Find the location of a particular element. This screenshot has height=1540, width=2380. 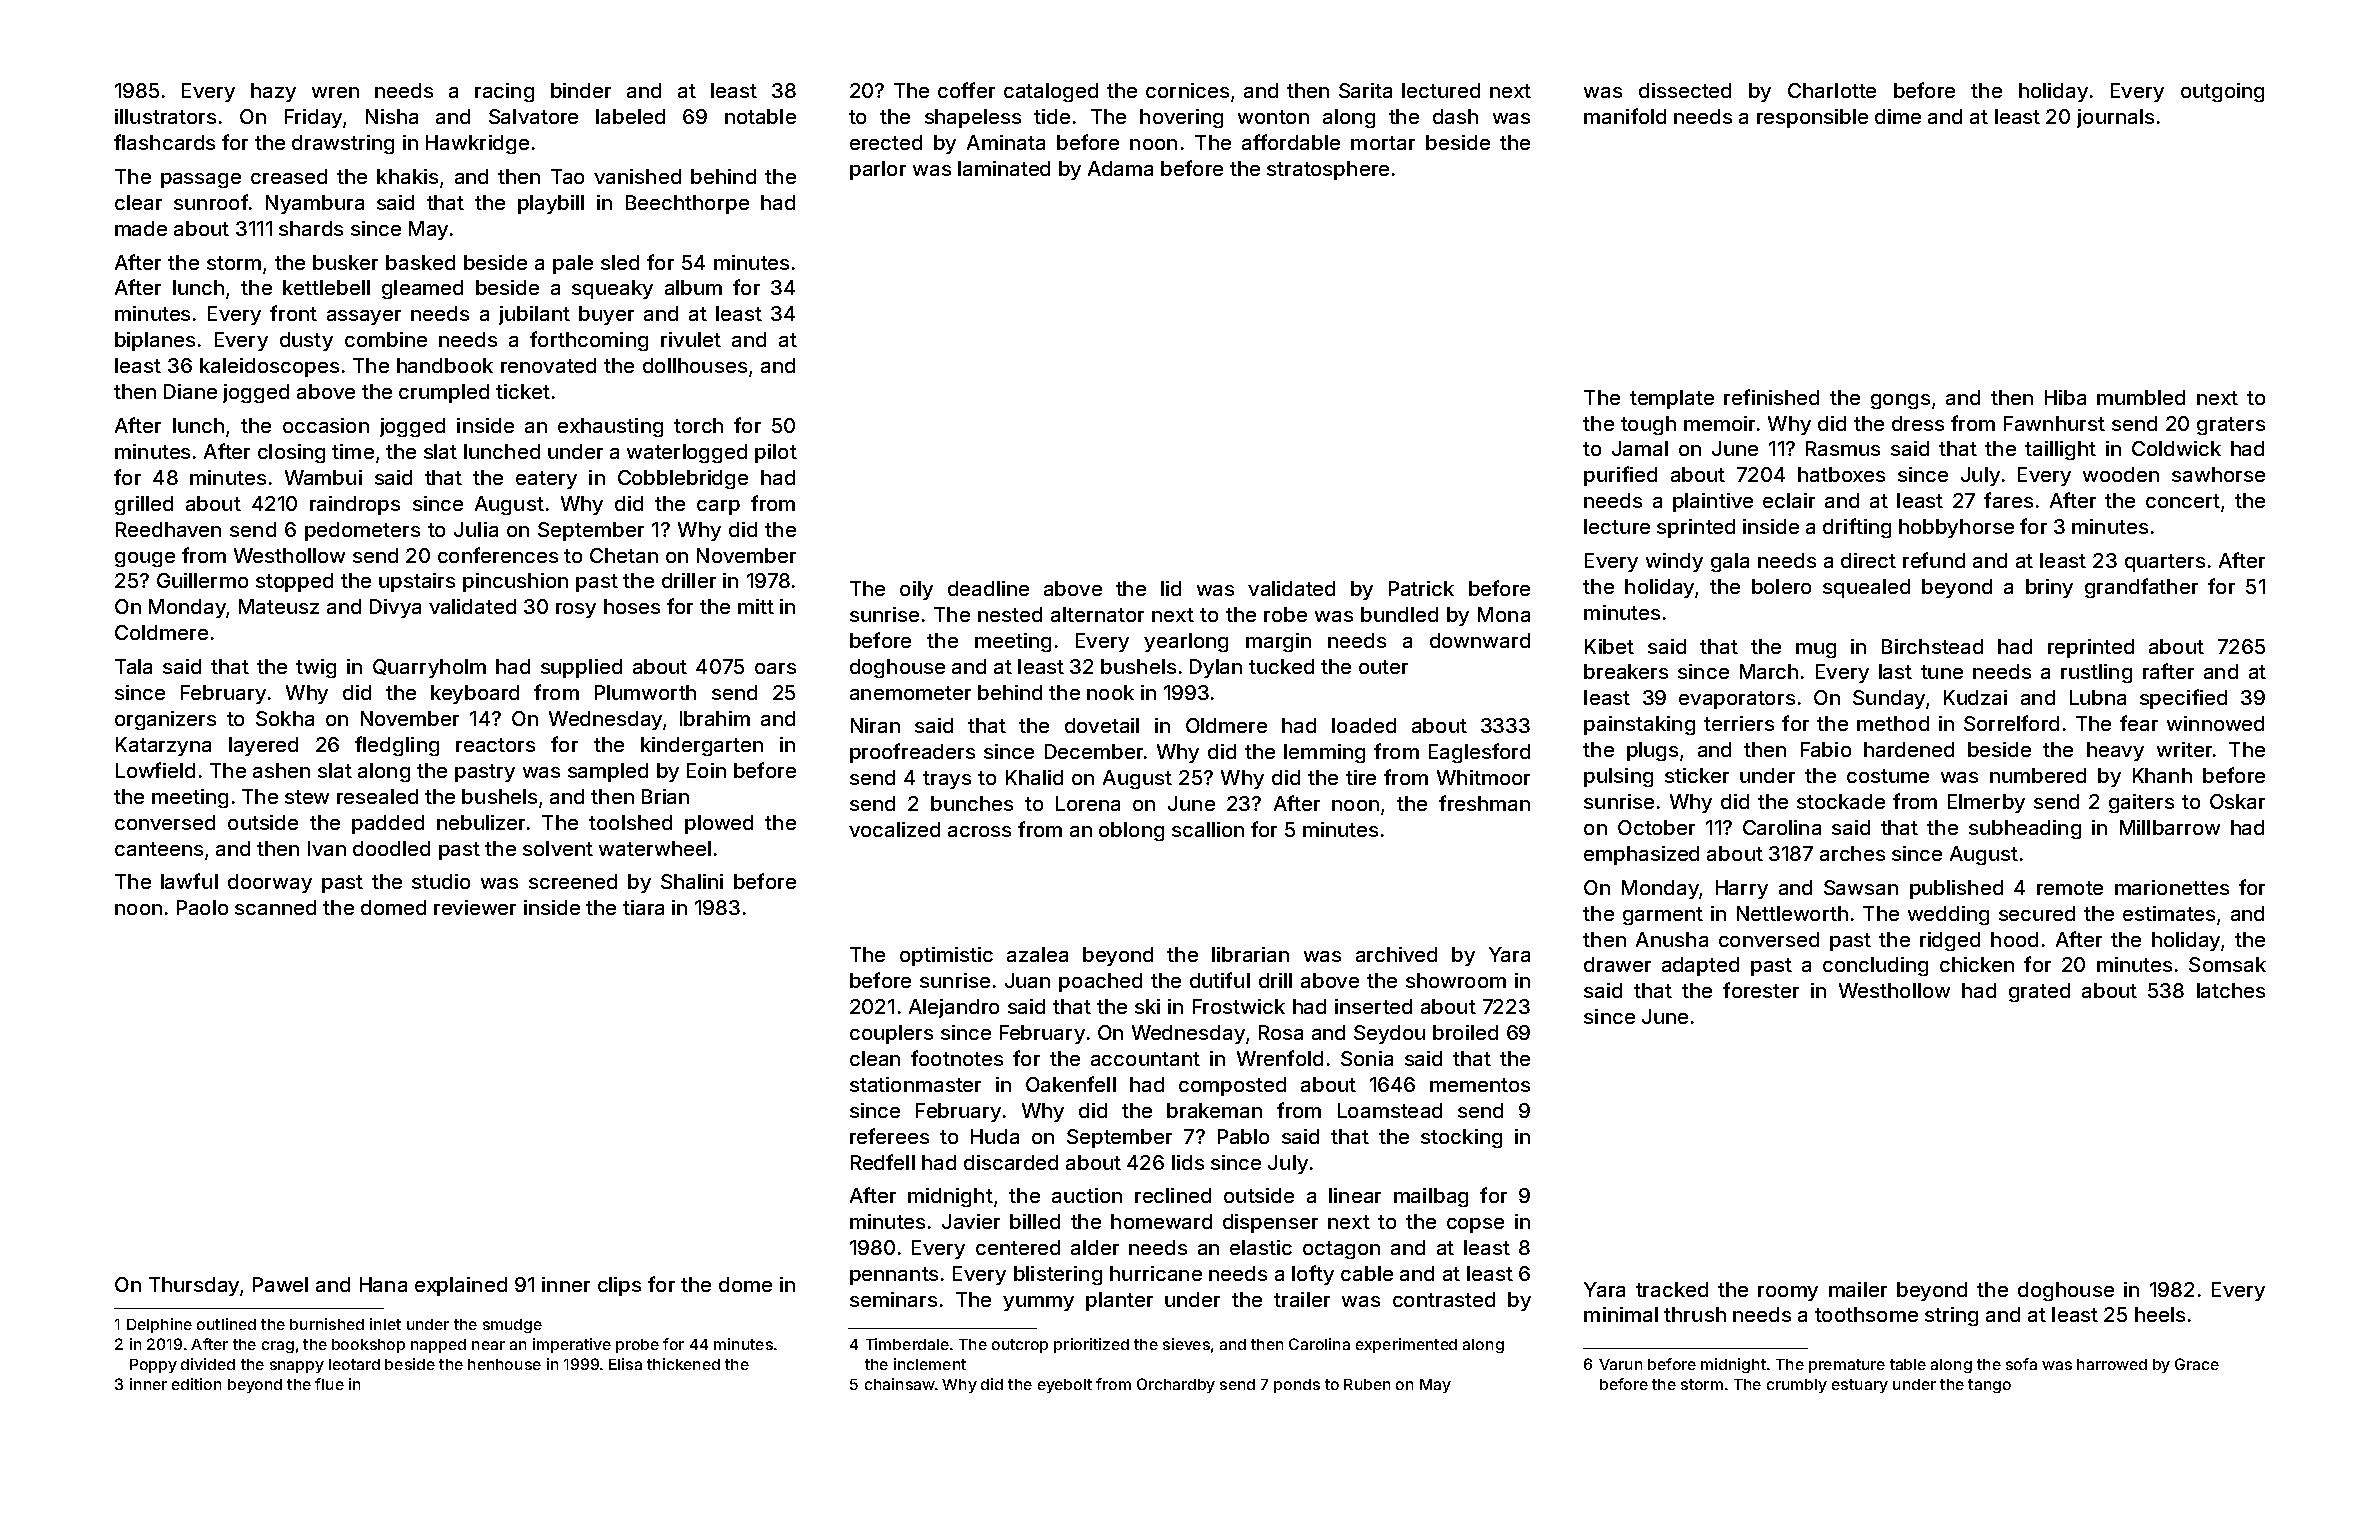

inlet is located at coordinates (385, 1324).
